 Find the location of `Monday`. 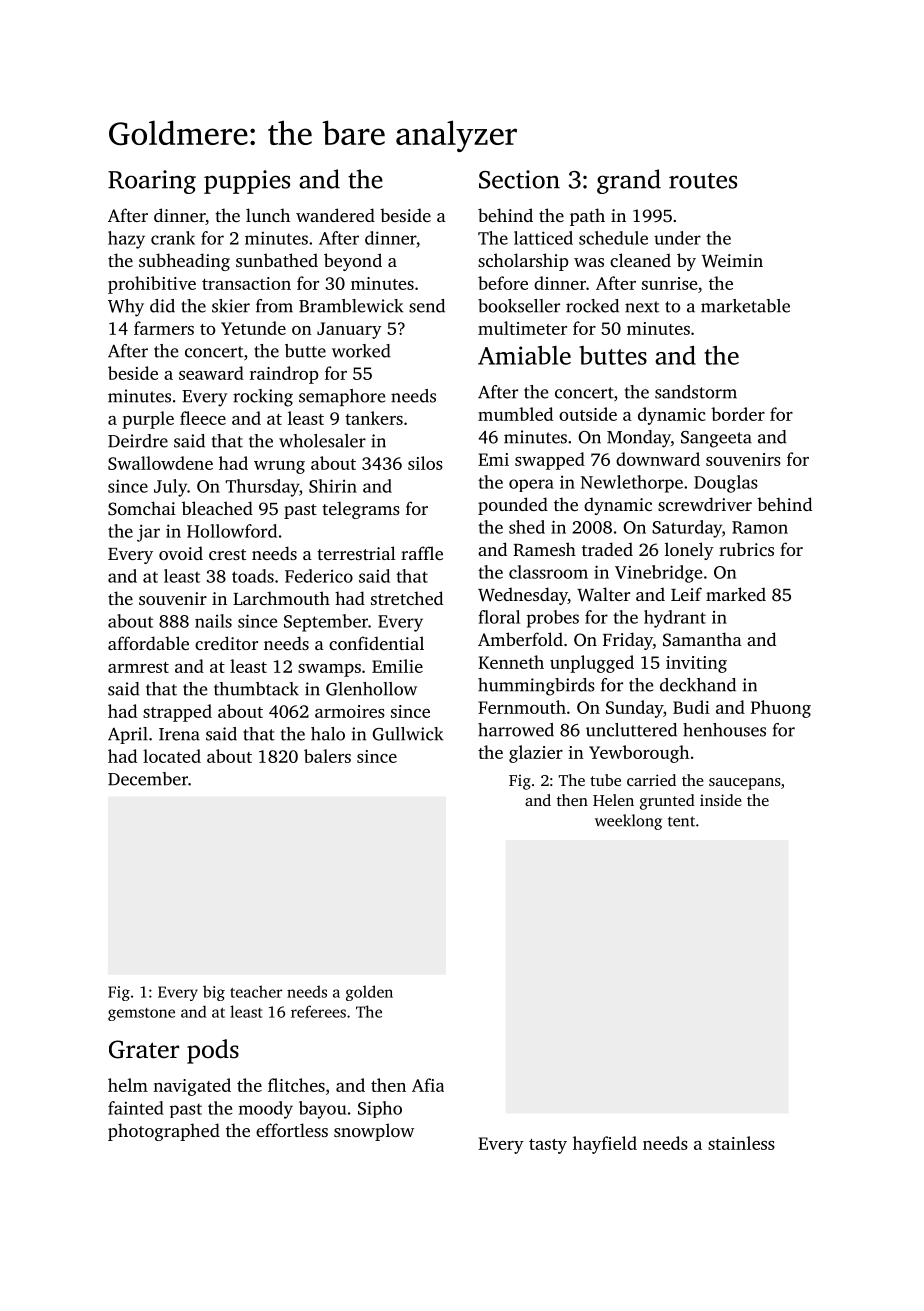

Monday is located at coordinates (639, 439).
